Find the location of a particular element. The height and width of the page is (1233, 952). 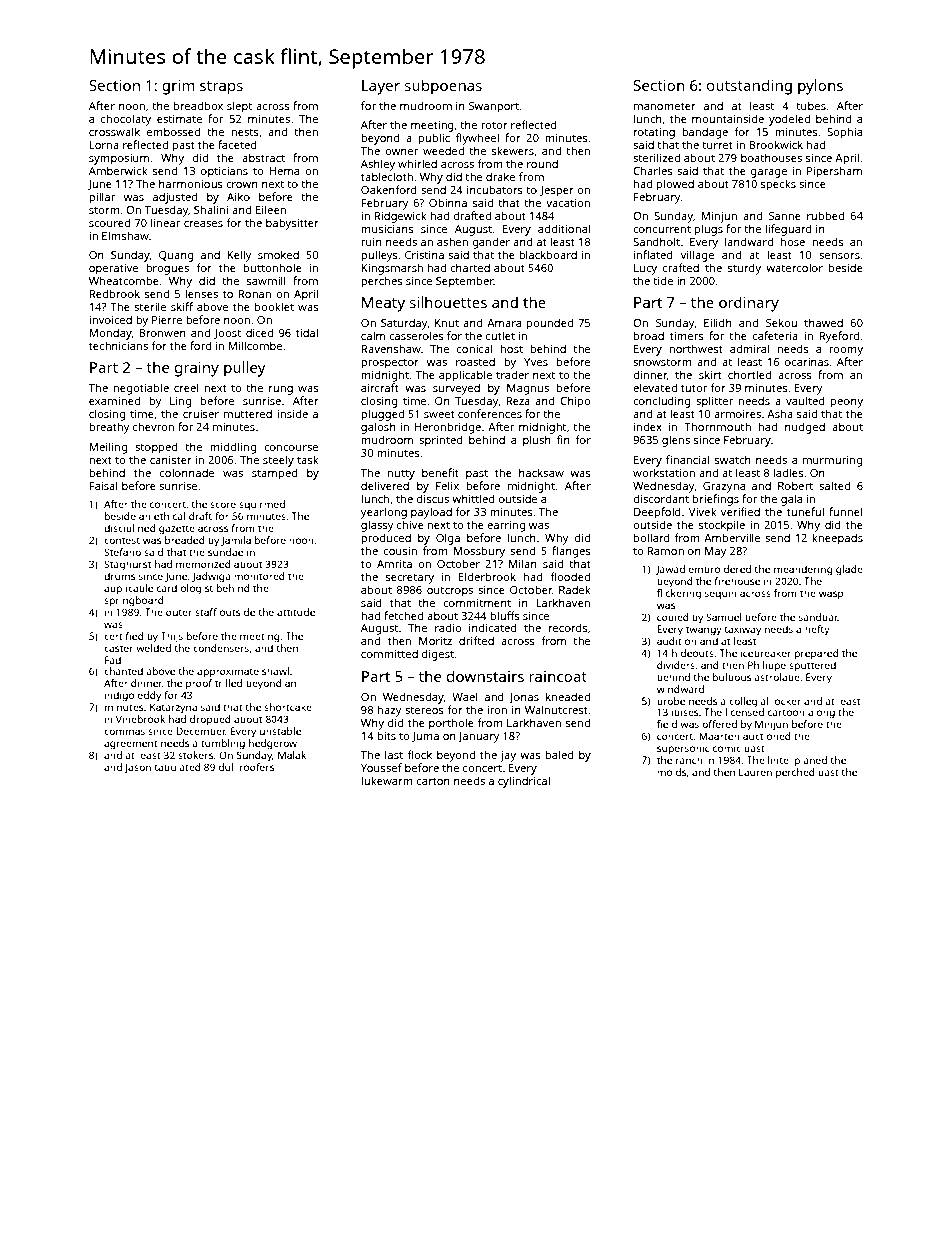

conical is located at coordinates (474, 348).
